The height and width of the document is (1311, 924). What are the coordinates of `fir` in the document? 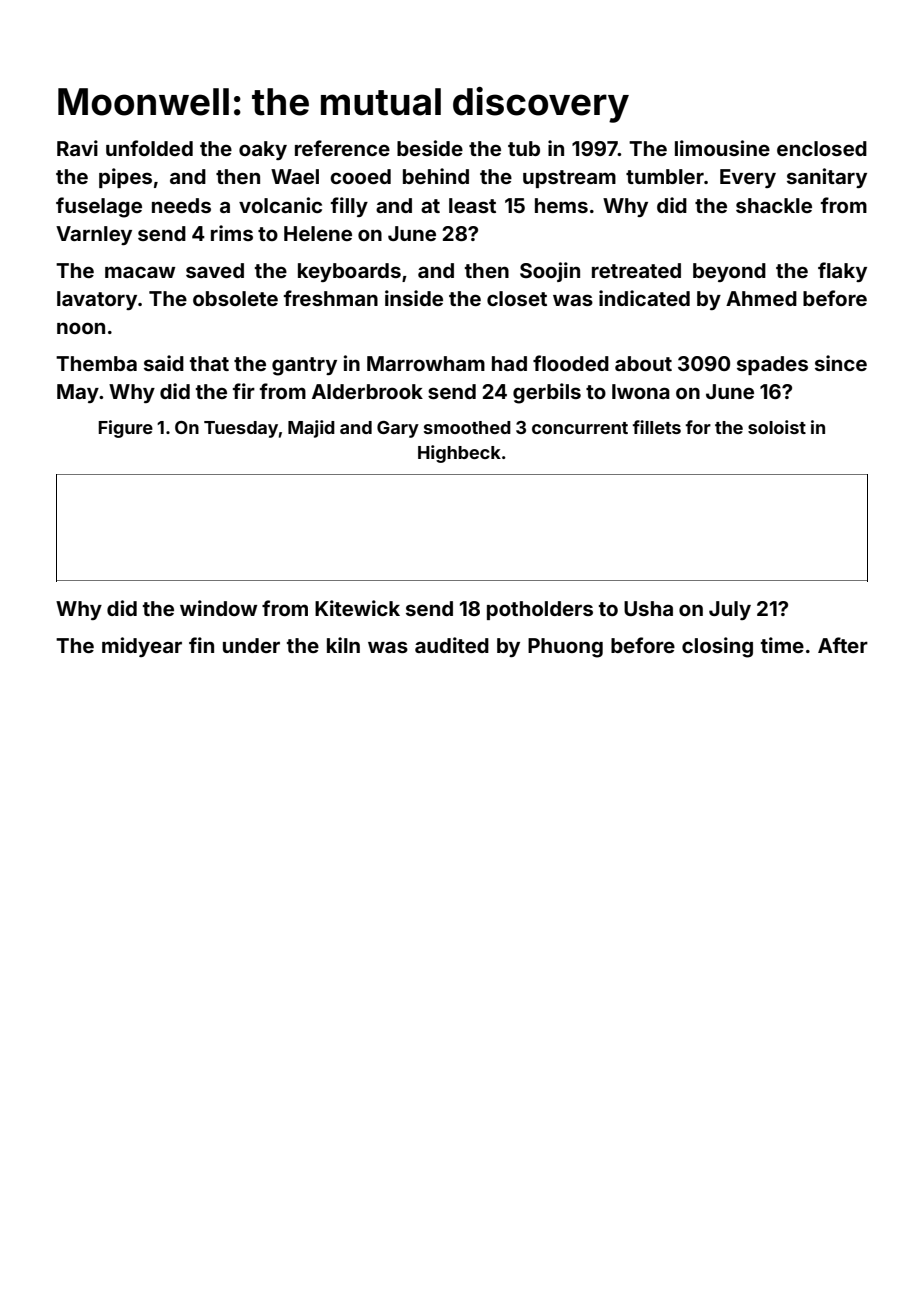 It's located at (244, 391).
